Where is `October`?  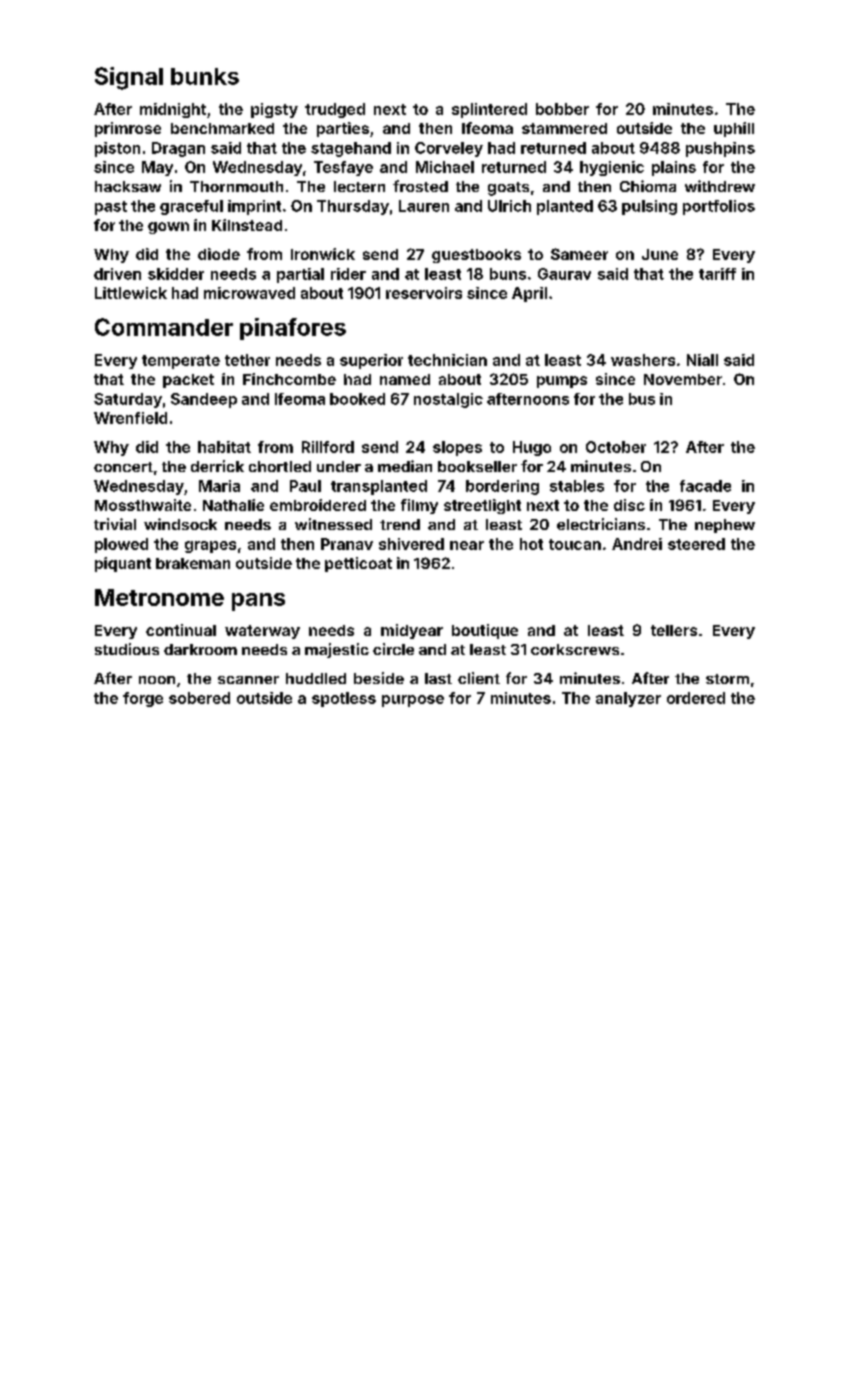
October is located at coordinates (616, 447).
